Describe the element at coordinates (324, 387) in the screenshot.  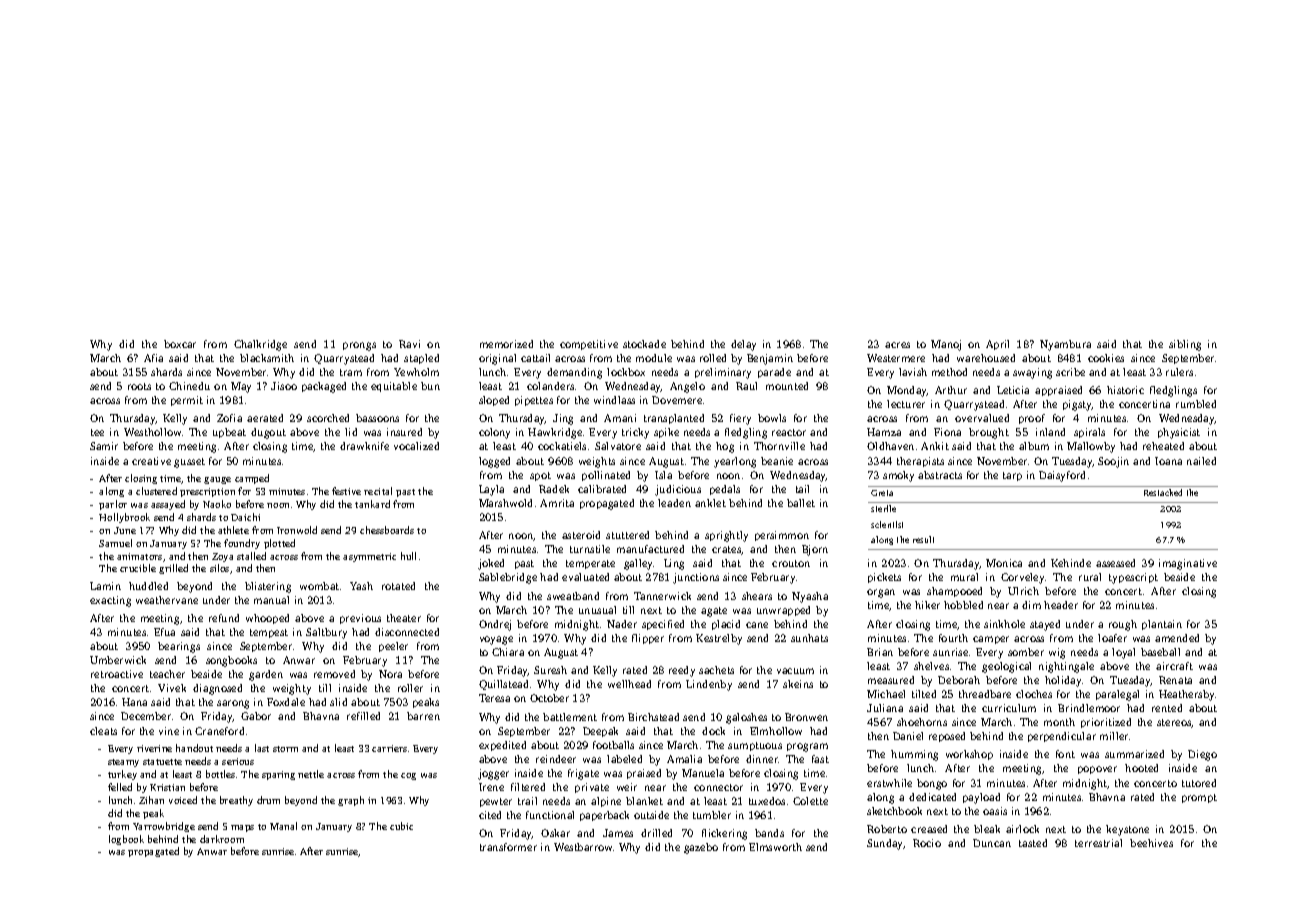
I see `packaged` at that location.
